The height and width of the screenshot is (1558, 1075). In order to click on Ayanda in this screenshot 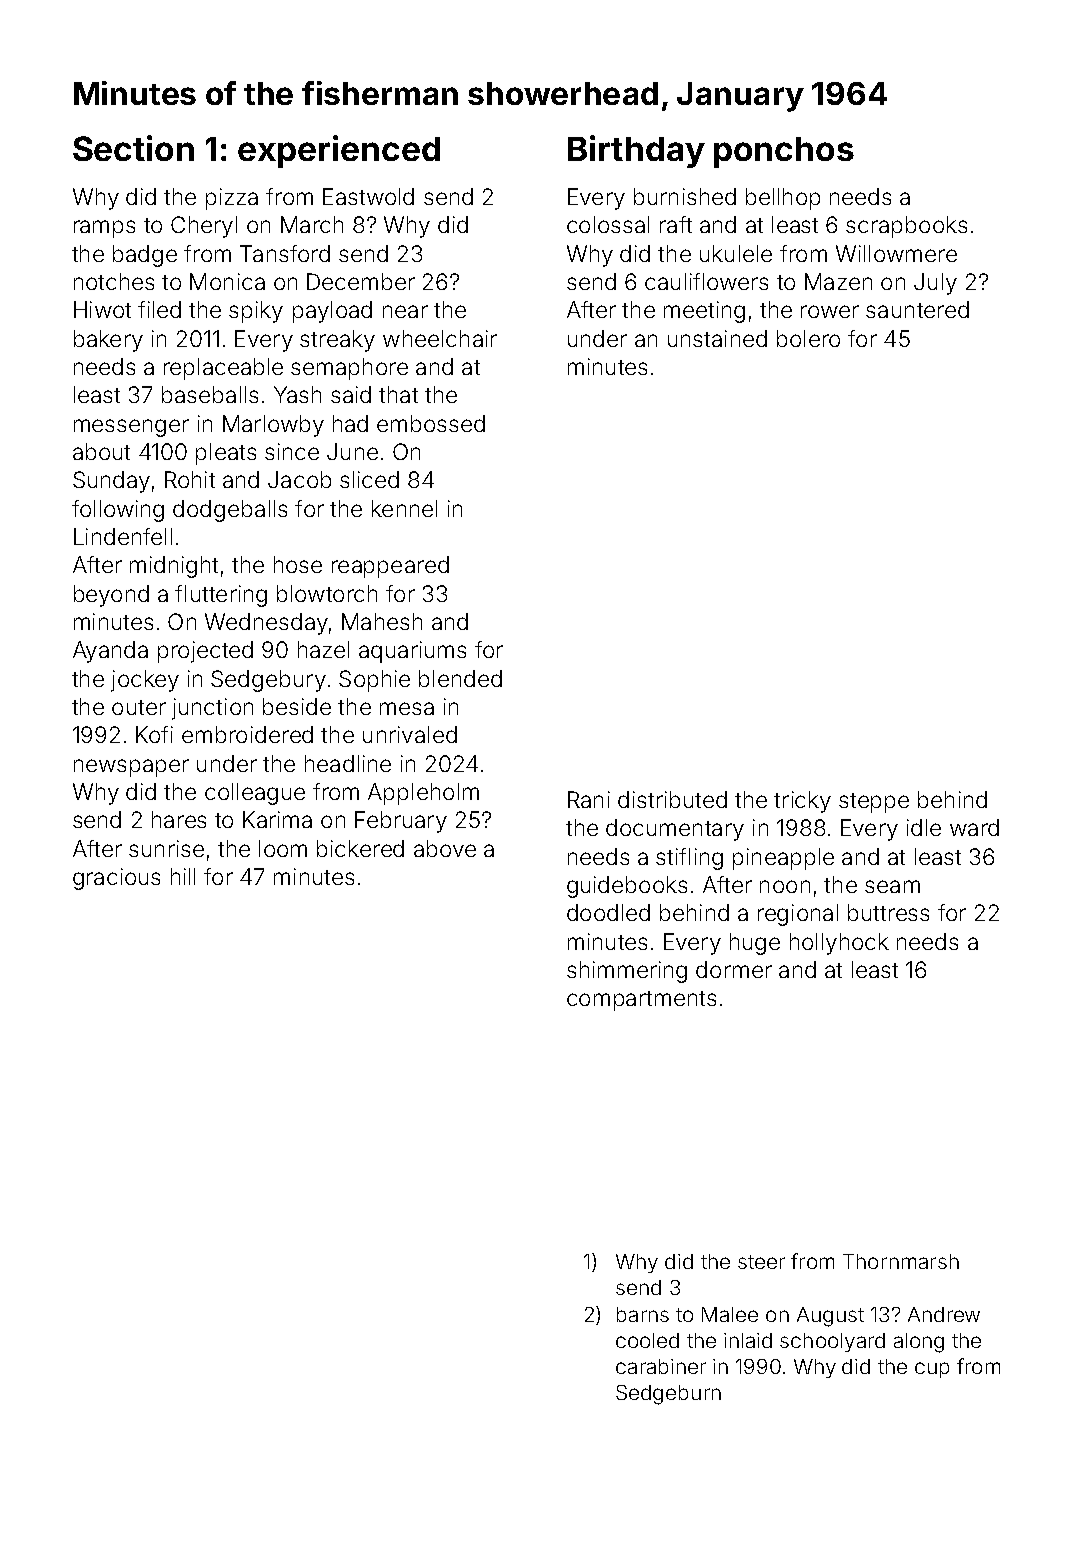, I will do `click(110, 652)`.
